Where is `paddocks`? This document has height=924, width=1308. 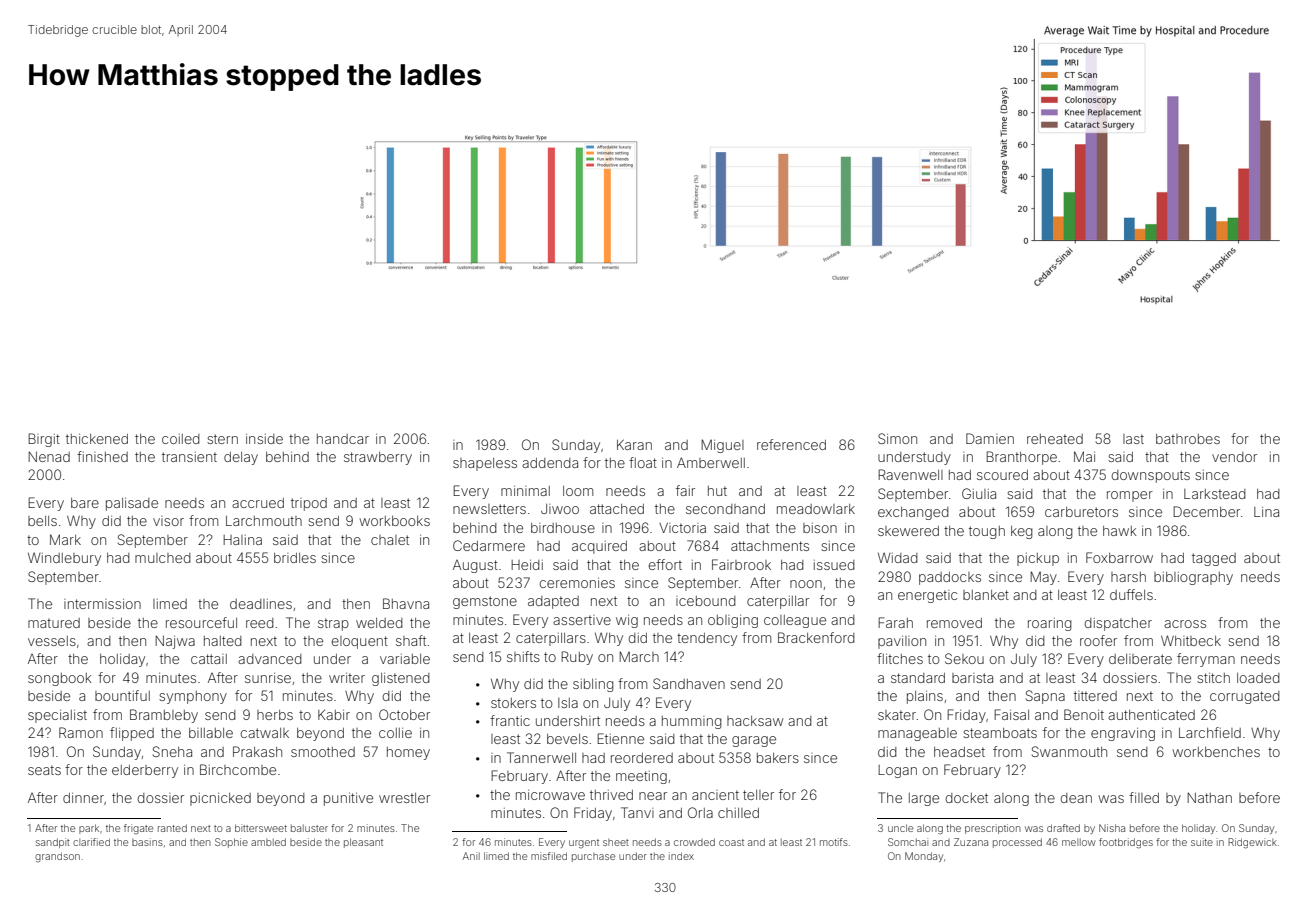
paddocks is located at coordinates (950, 578).
